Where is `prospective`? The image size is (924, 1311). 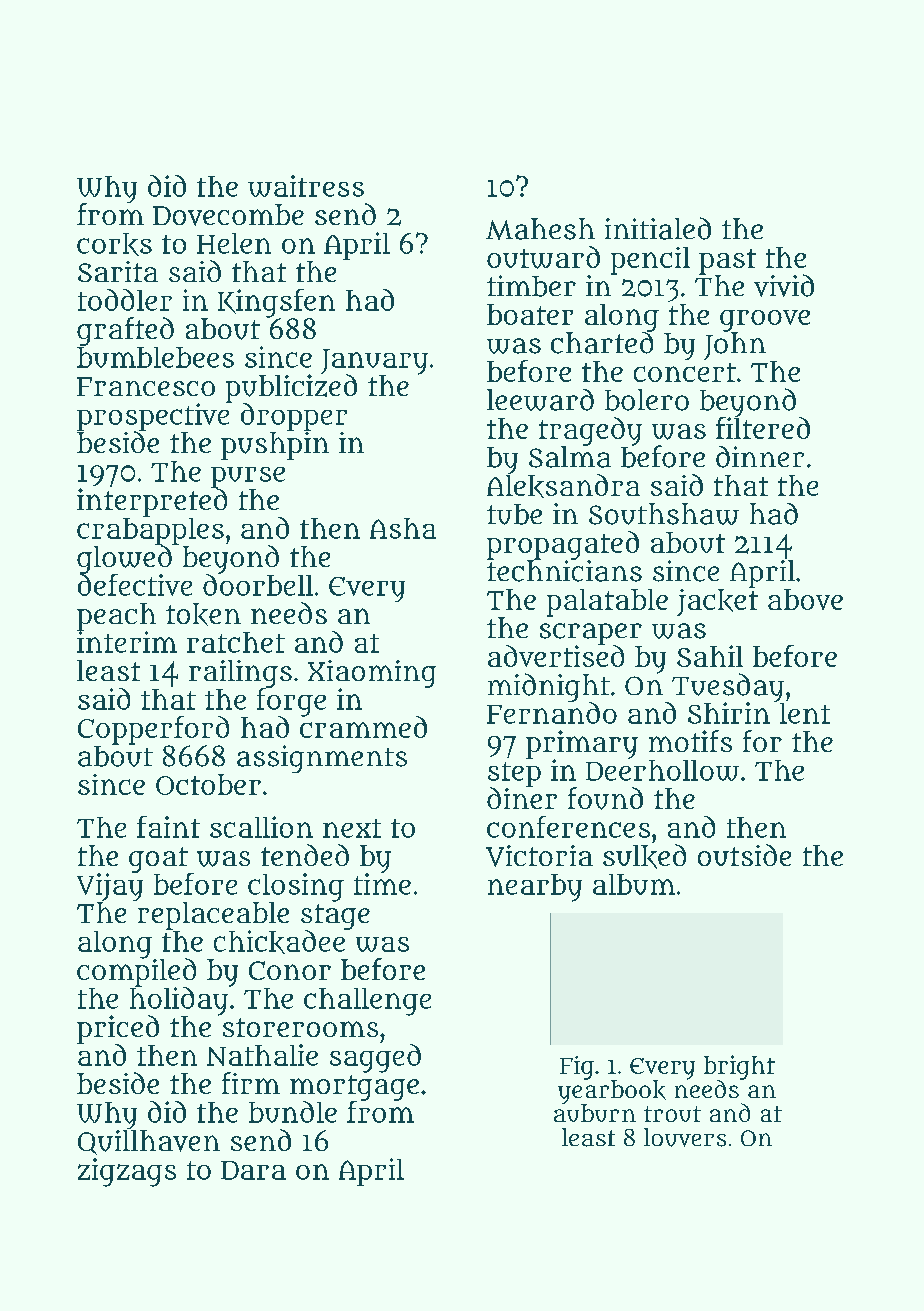
prospective is located at coordinates (153, 417).
